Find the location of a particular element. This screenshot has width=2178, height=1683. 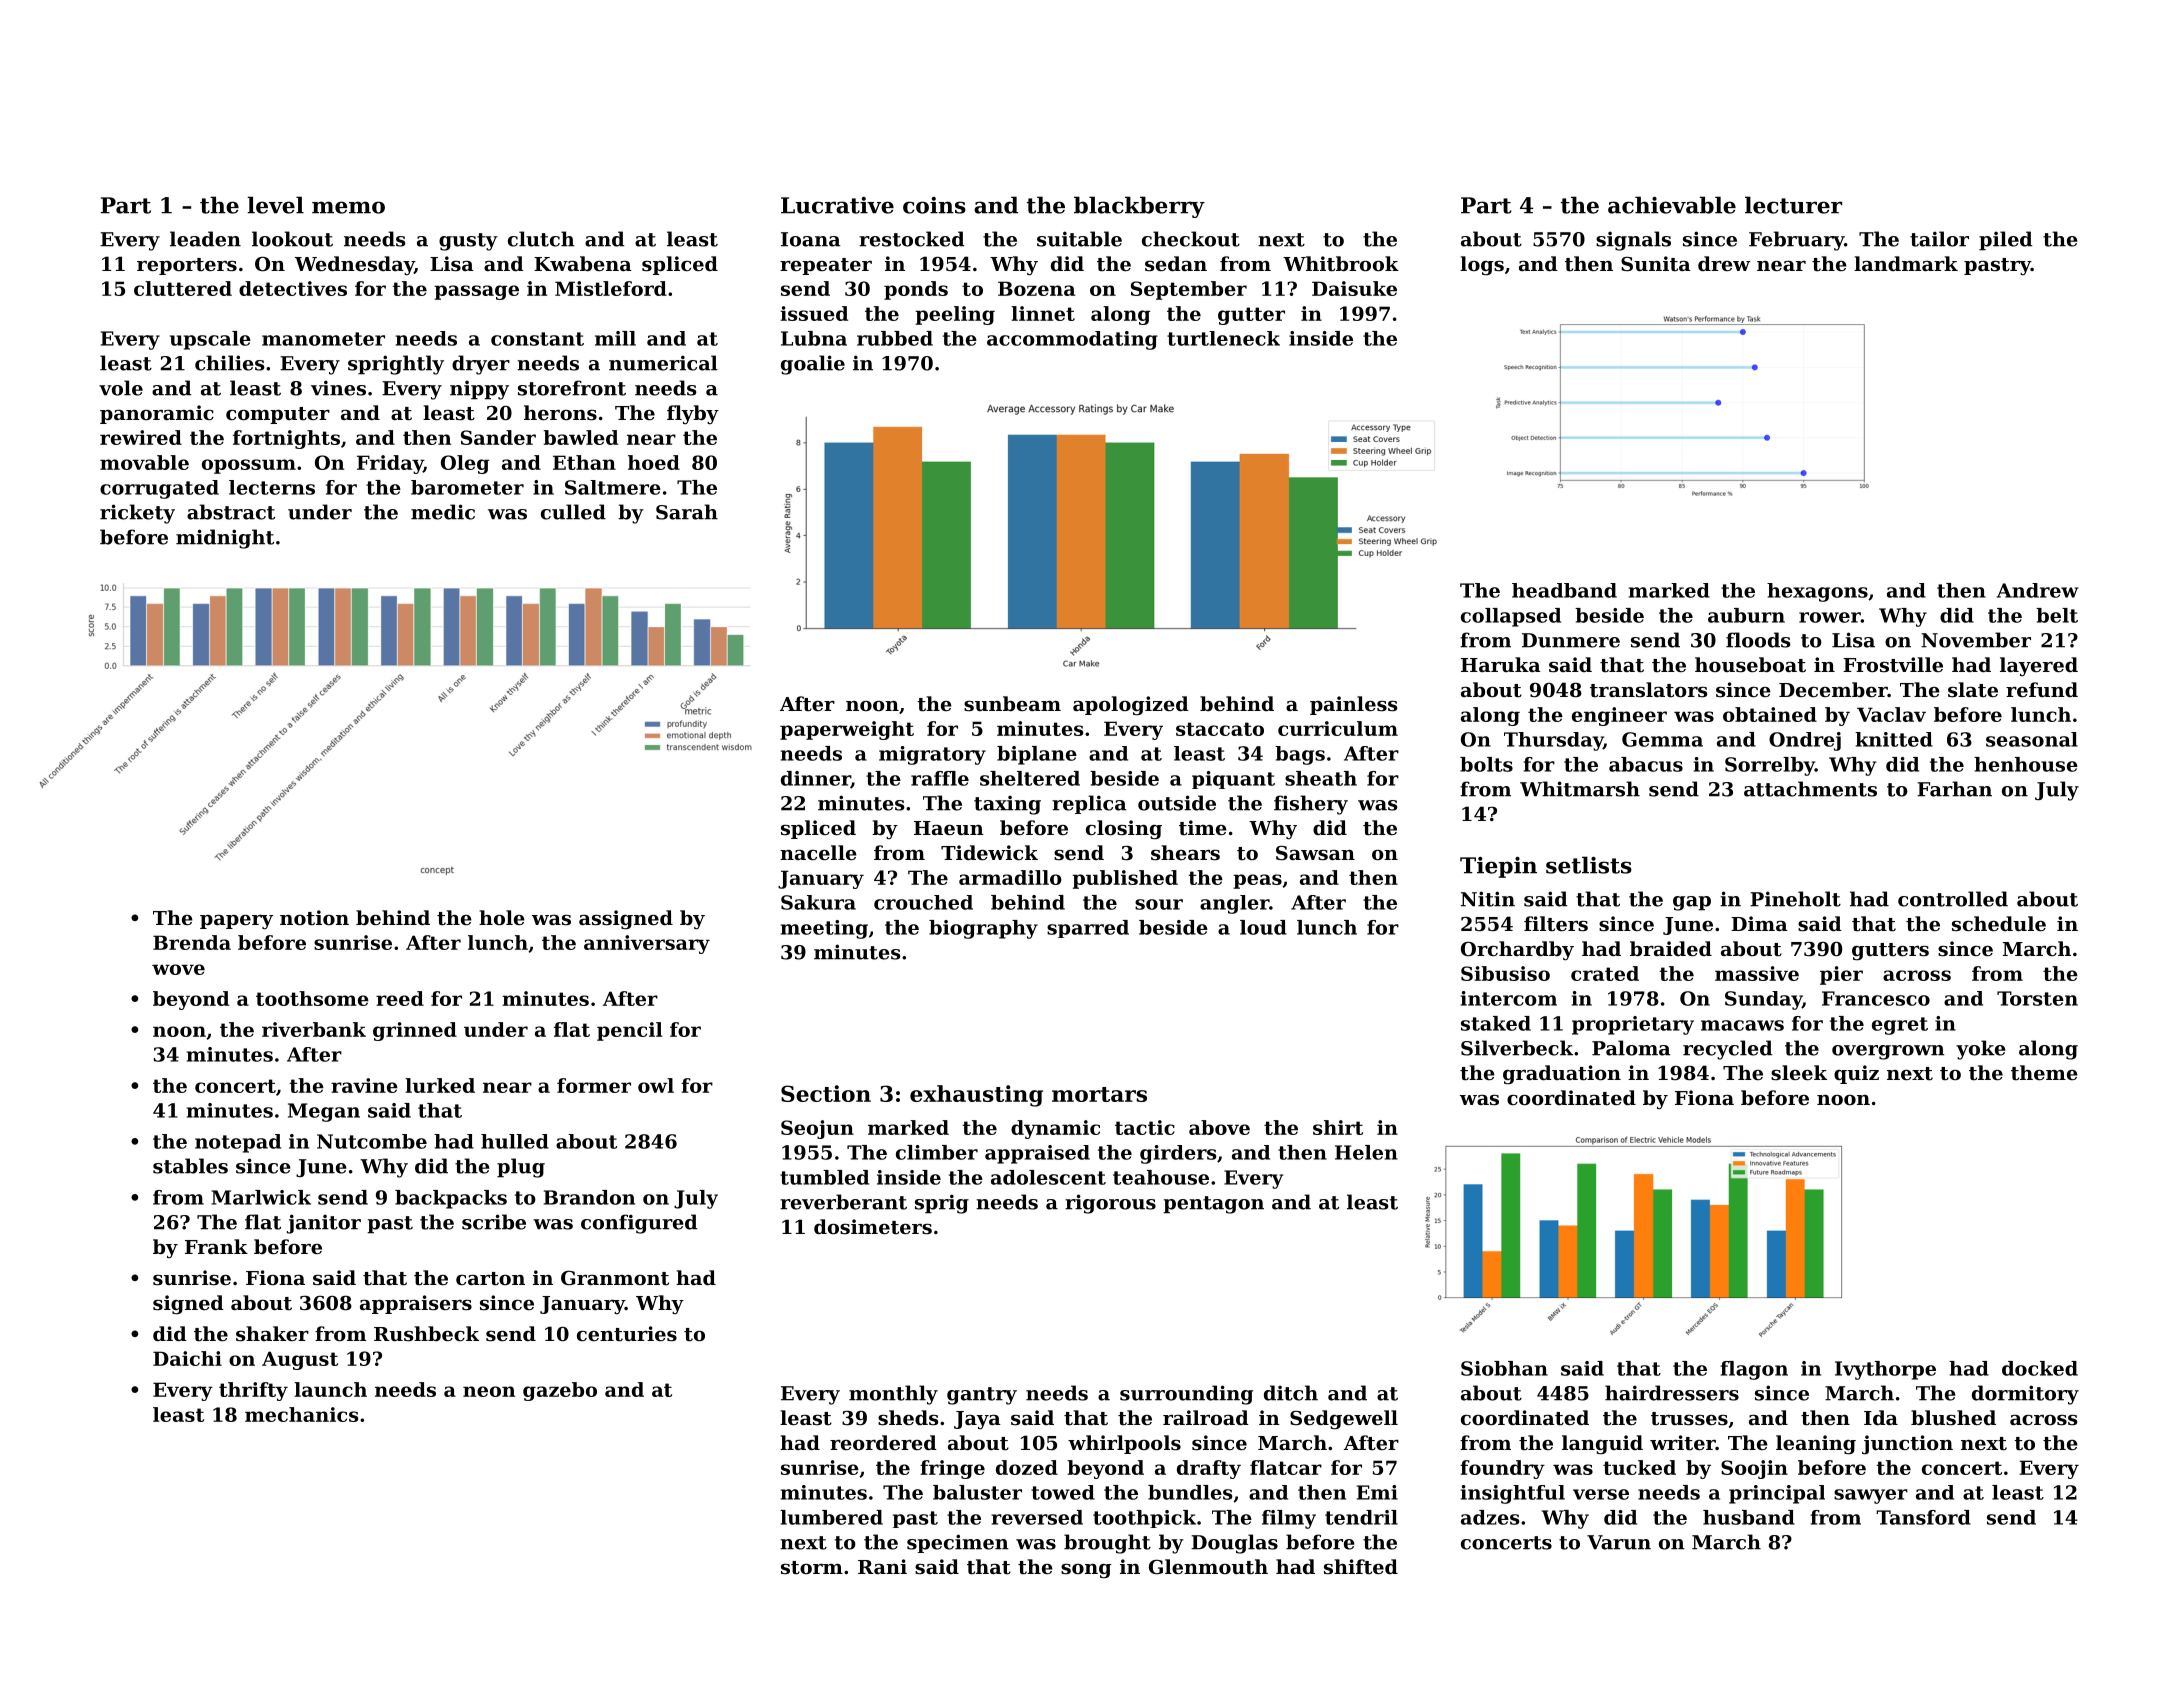

collapsed is located at coordinates (1511, 617).
